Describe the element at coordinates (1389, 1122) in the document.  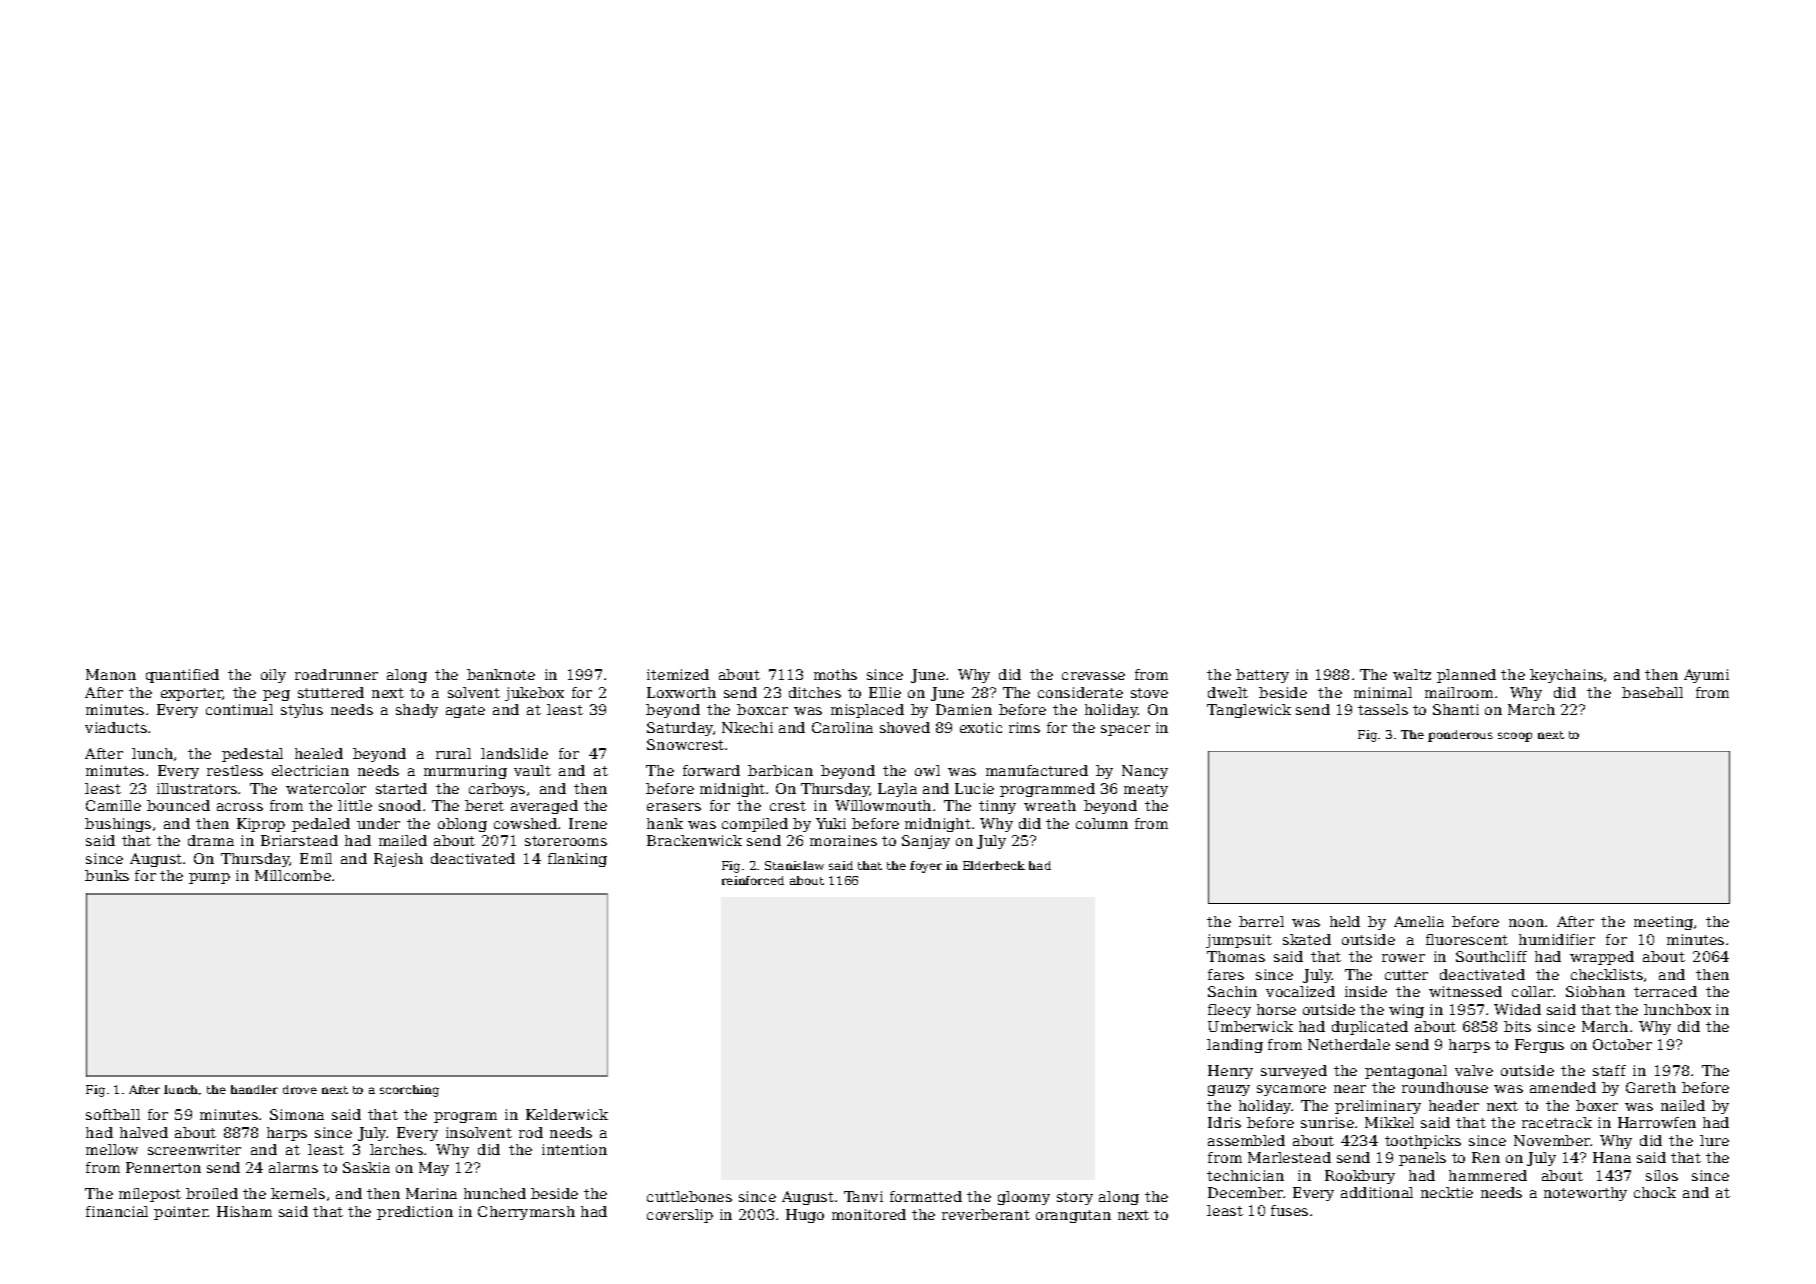
I see `Mikkel` at that location.
